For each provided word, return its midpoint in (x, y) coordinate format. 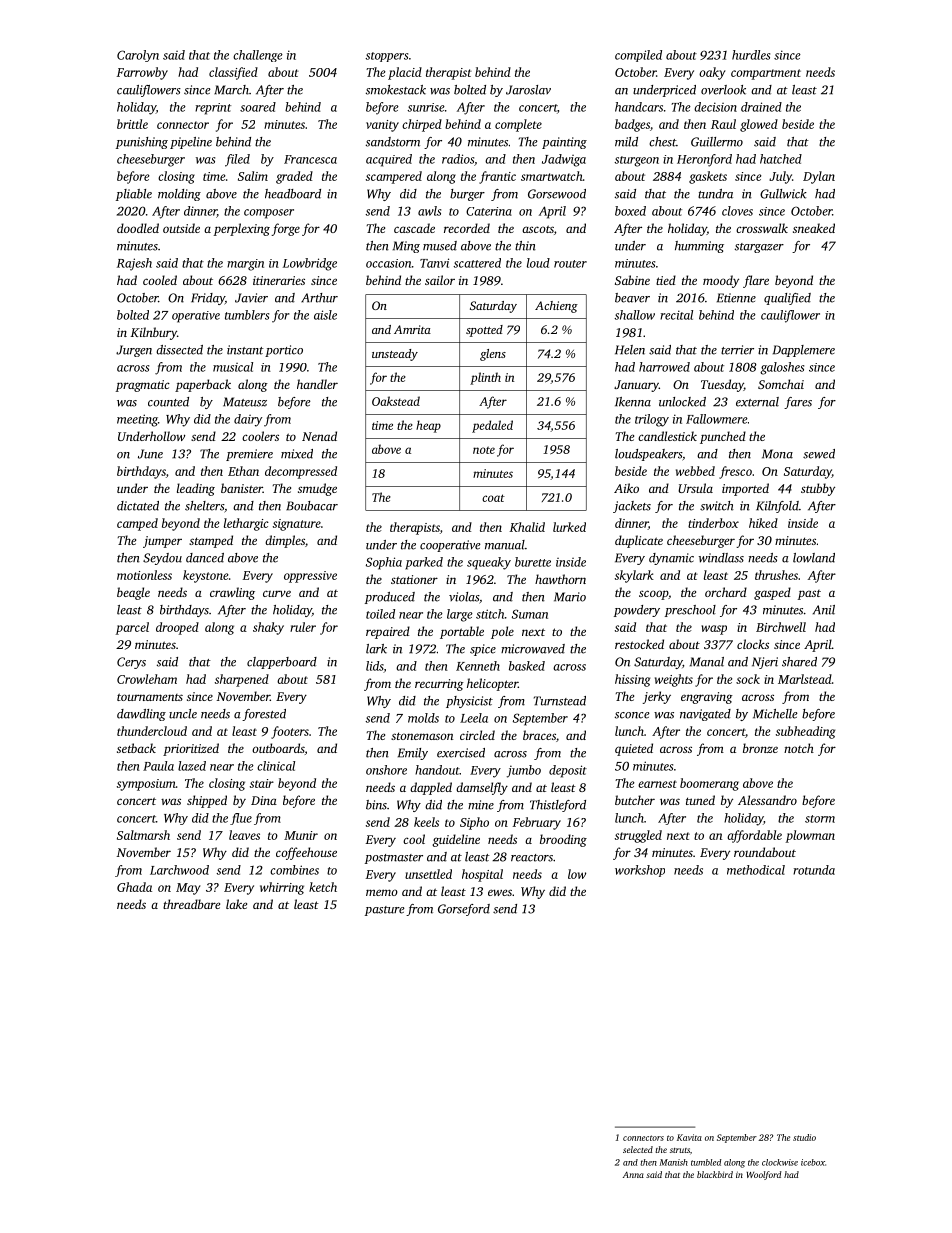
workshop (640, 871)
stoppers (386, 57)
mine (481, 805)
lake (236, 904)
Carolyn (138, 56)
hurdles (751, 55)
